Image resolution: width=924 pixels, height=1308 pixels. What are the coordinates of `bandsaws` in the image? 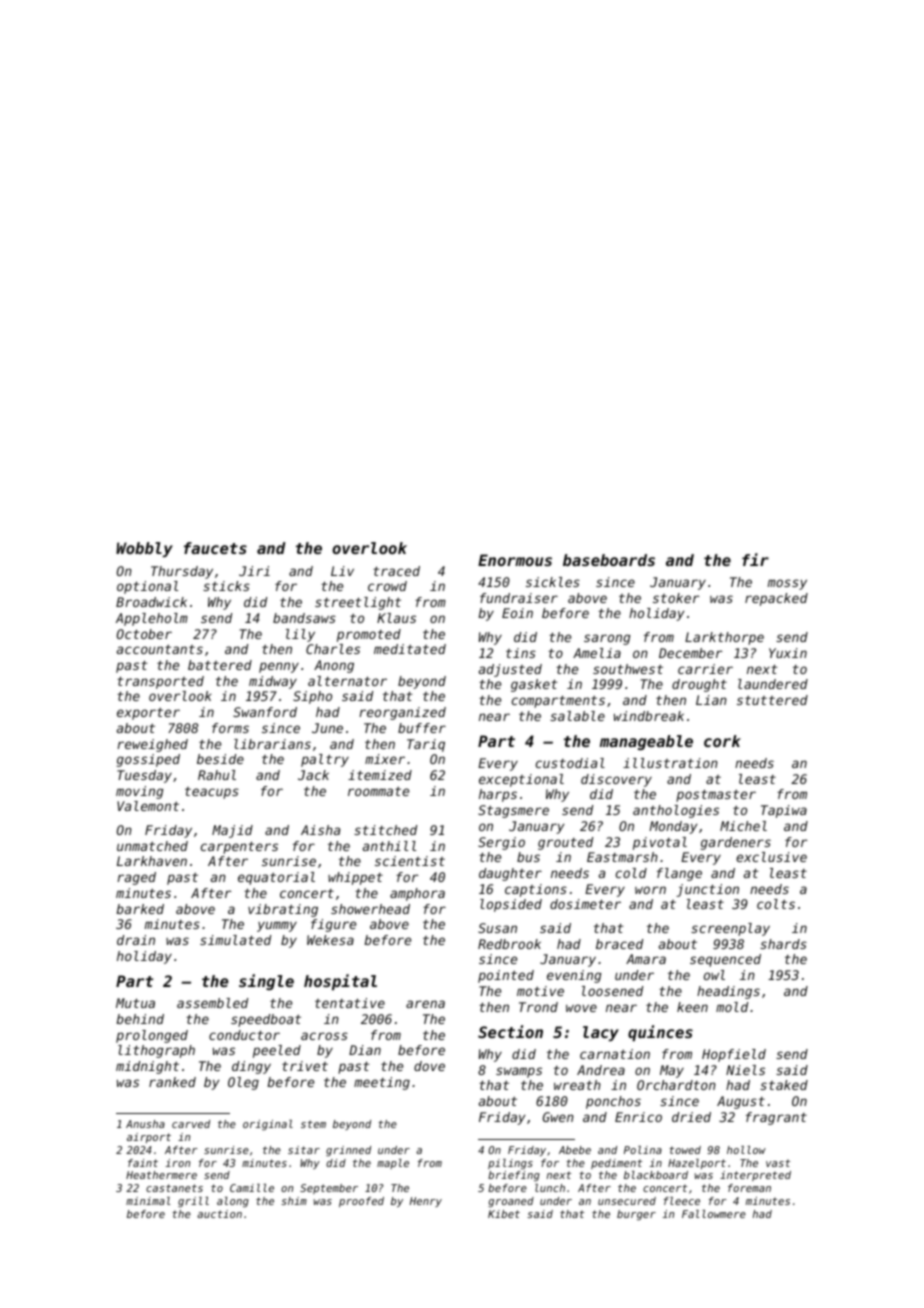 It's located at (304, 618).
